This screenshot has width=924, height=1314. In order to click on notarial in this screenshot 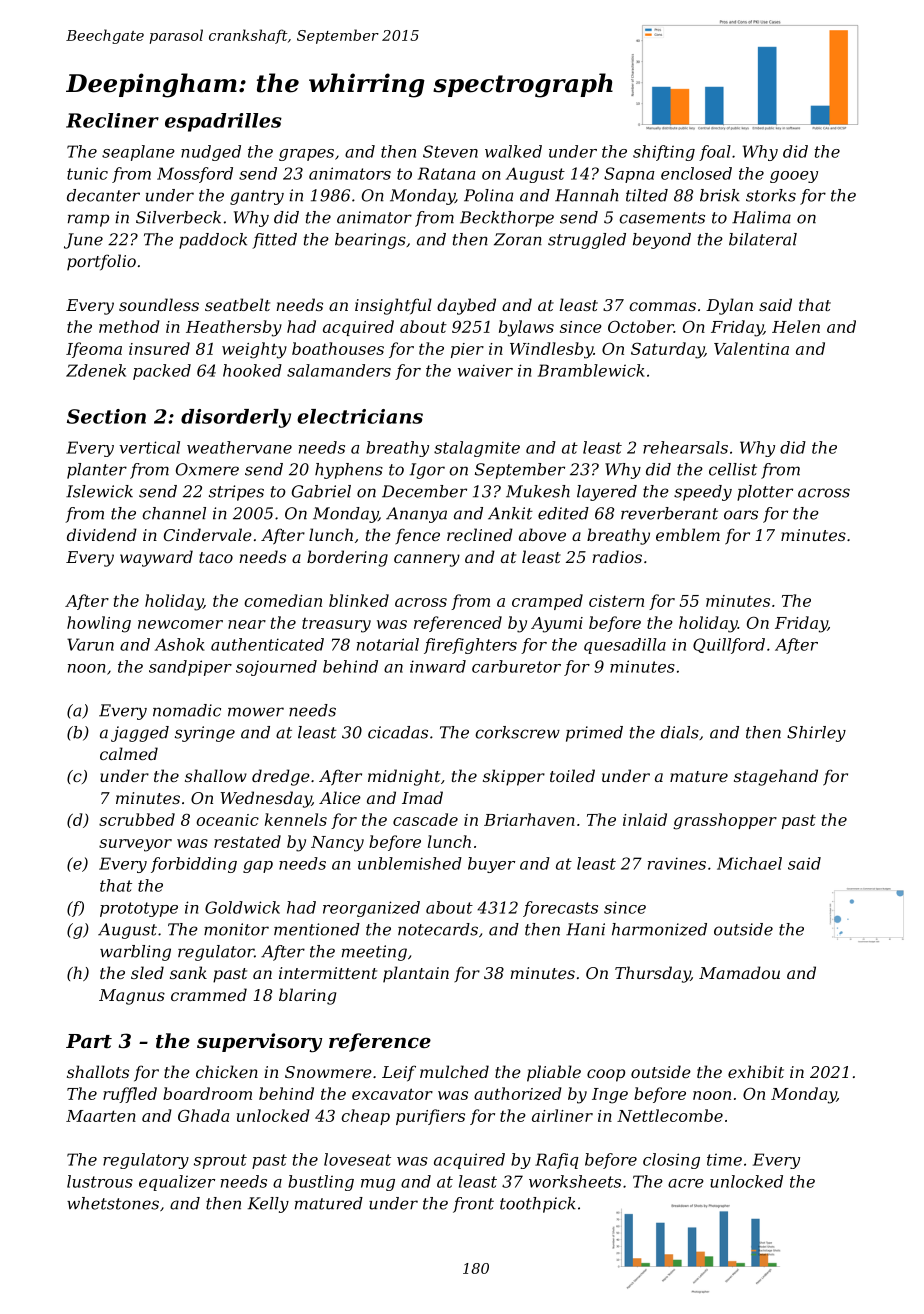, I will do `click(388, 644)`.
